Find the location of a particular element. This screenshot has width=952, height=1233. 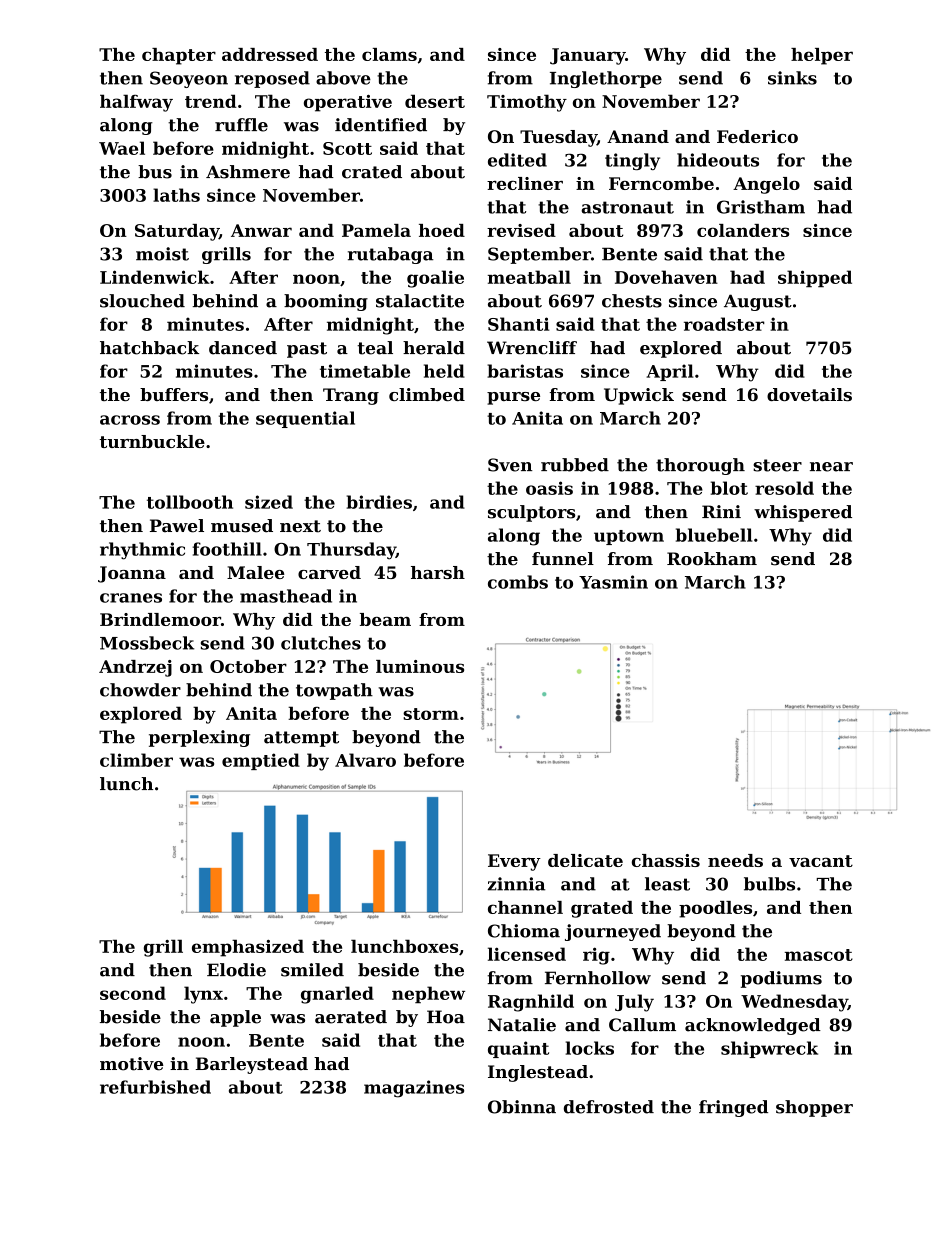

helper is located at coordinates (822, 56).
